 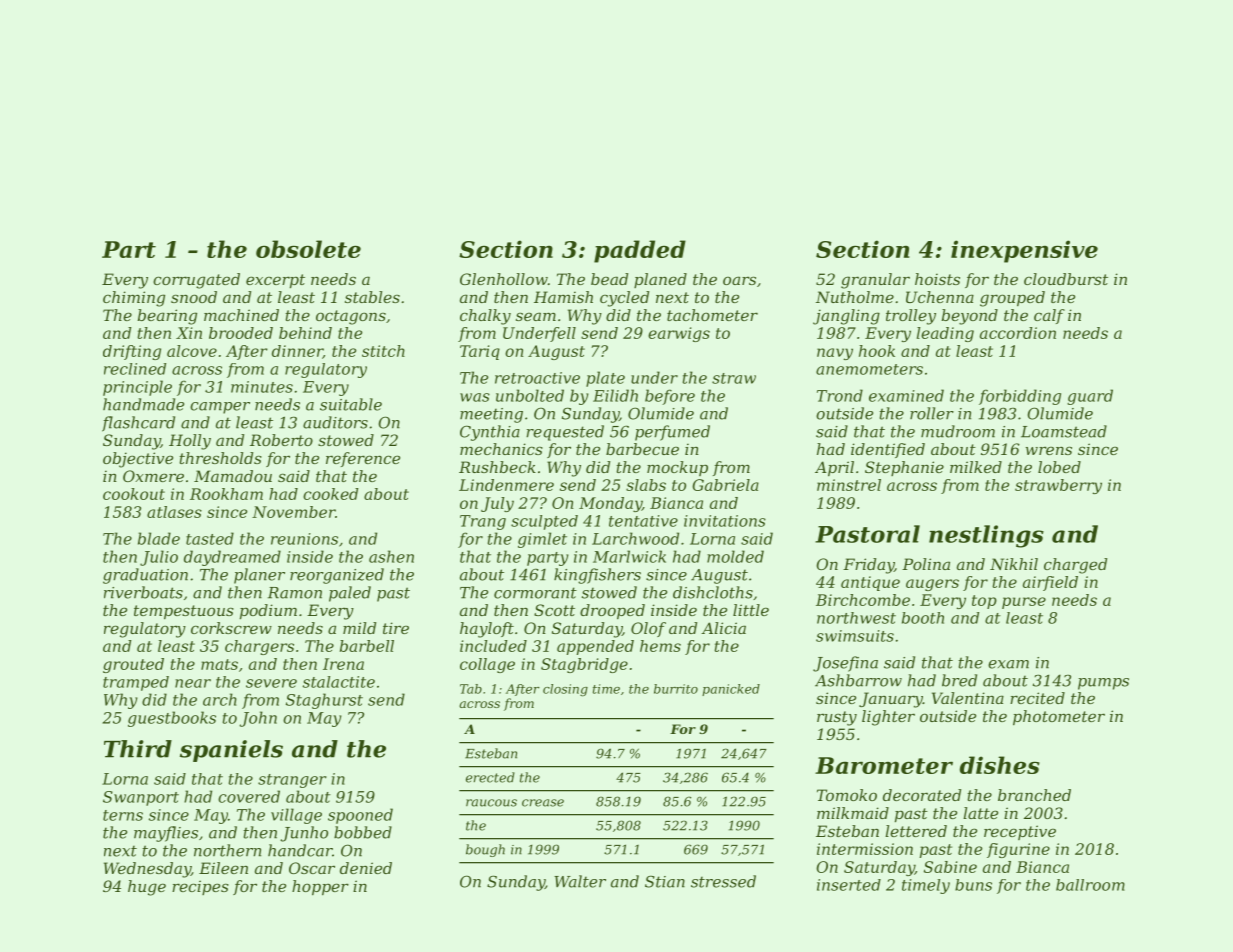 What do you see at coordinates (200, 887) in the image?
I see `recipes` at bounding box center [200, 887].
